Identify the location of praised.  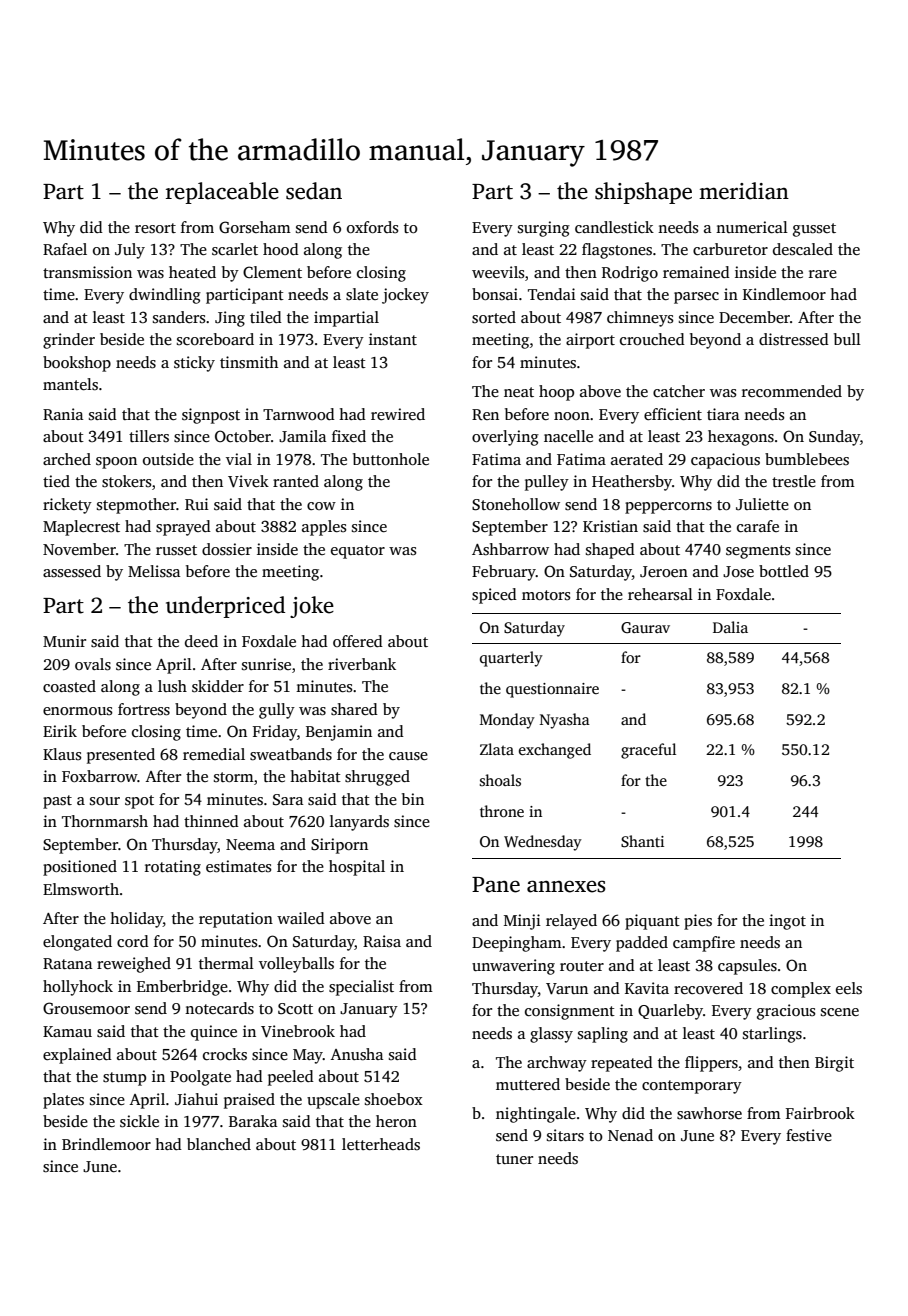
(249, 1101).
